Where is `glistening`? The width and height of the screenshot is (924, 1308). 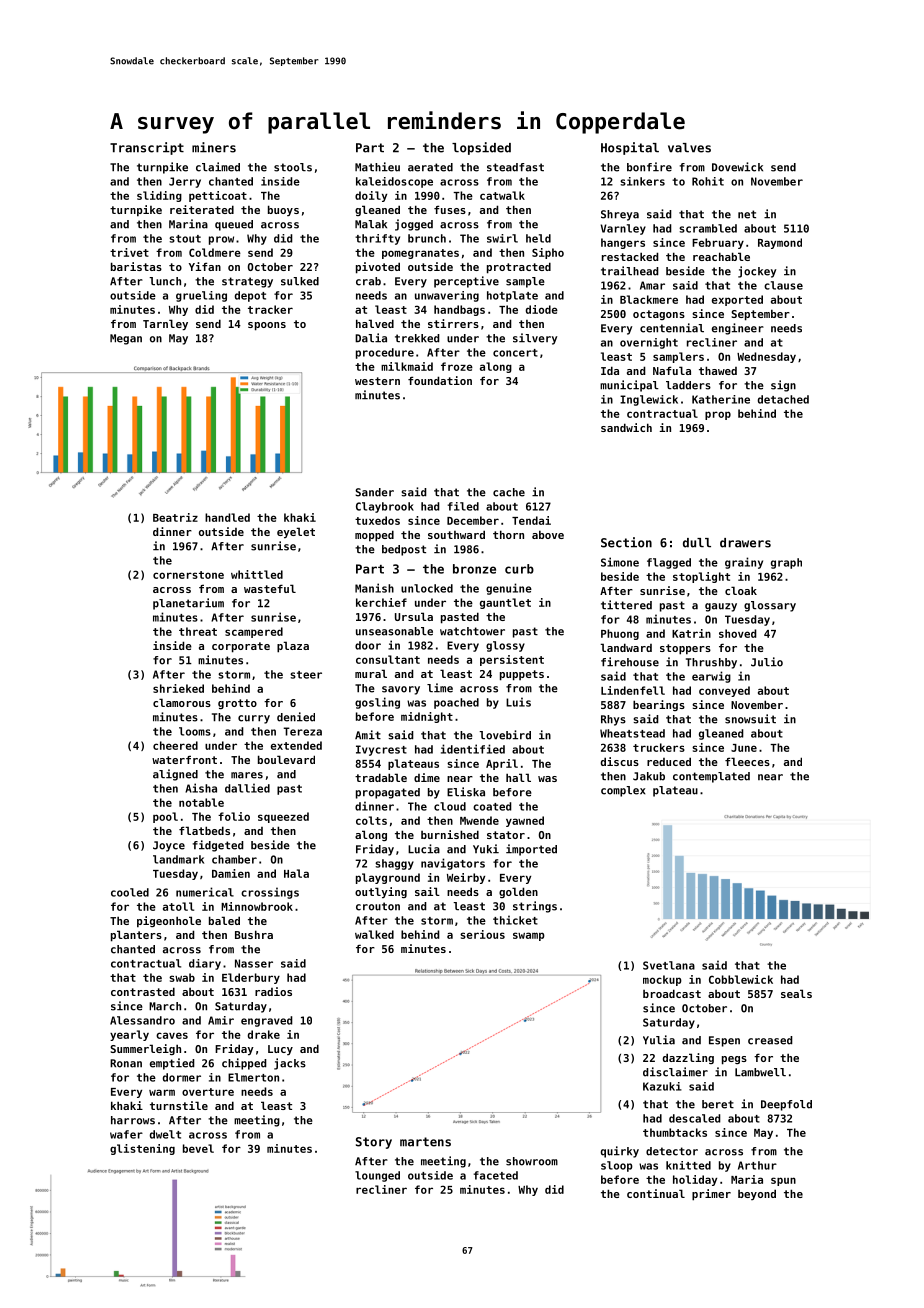 glistening is located at coordinates (142, 1149).
